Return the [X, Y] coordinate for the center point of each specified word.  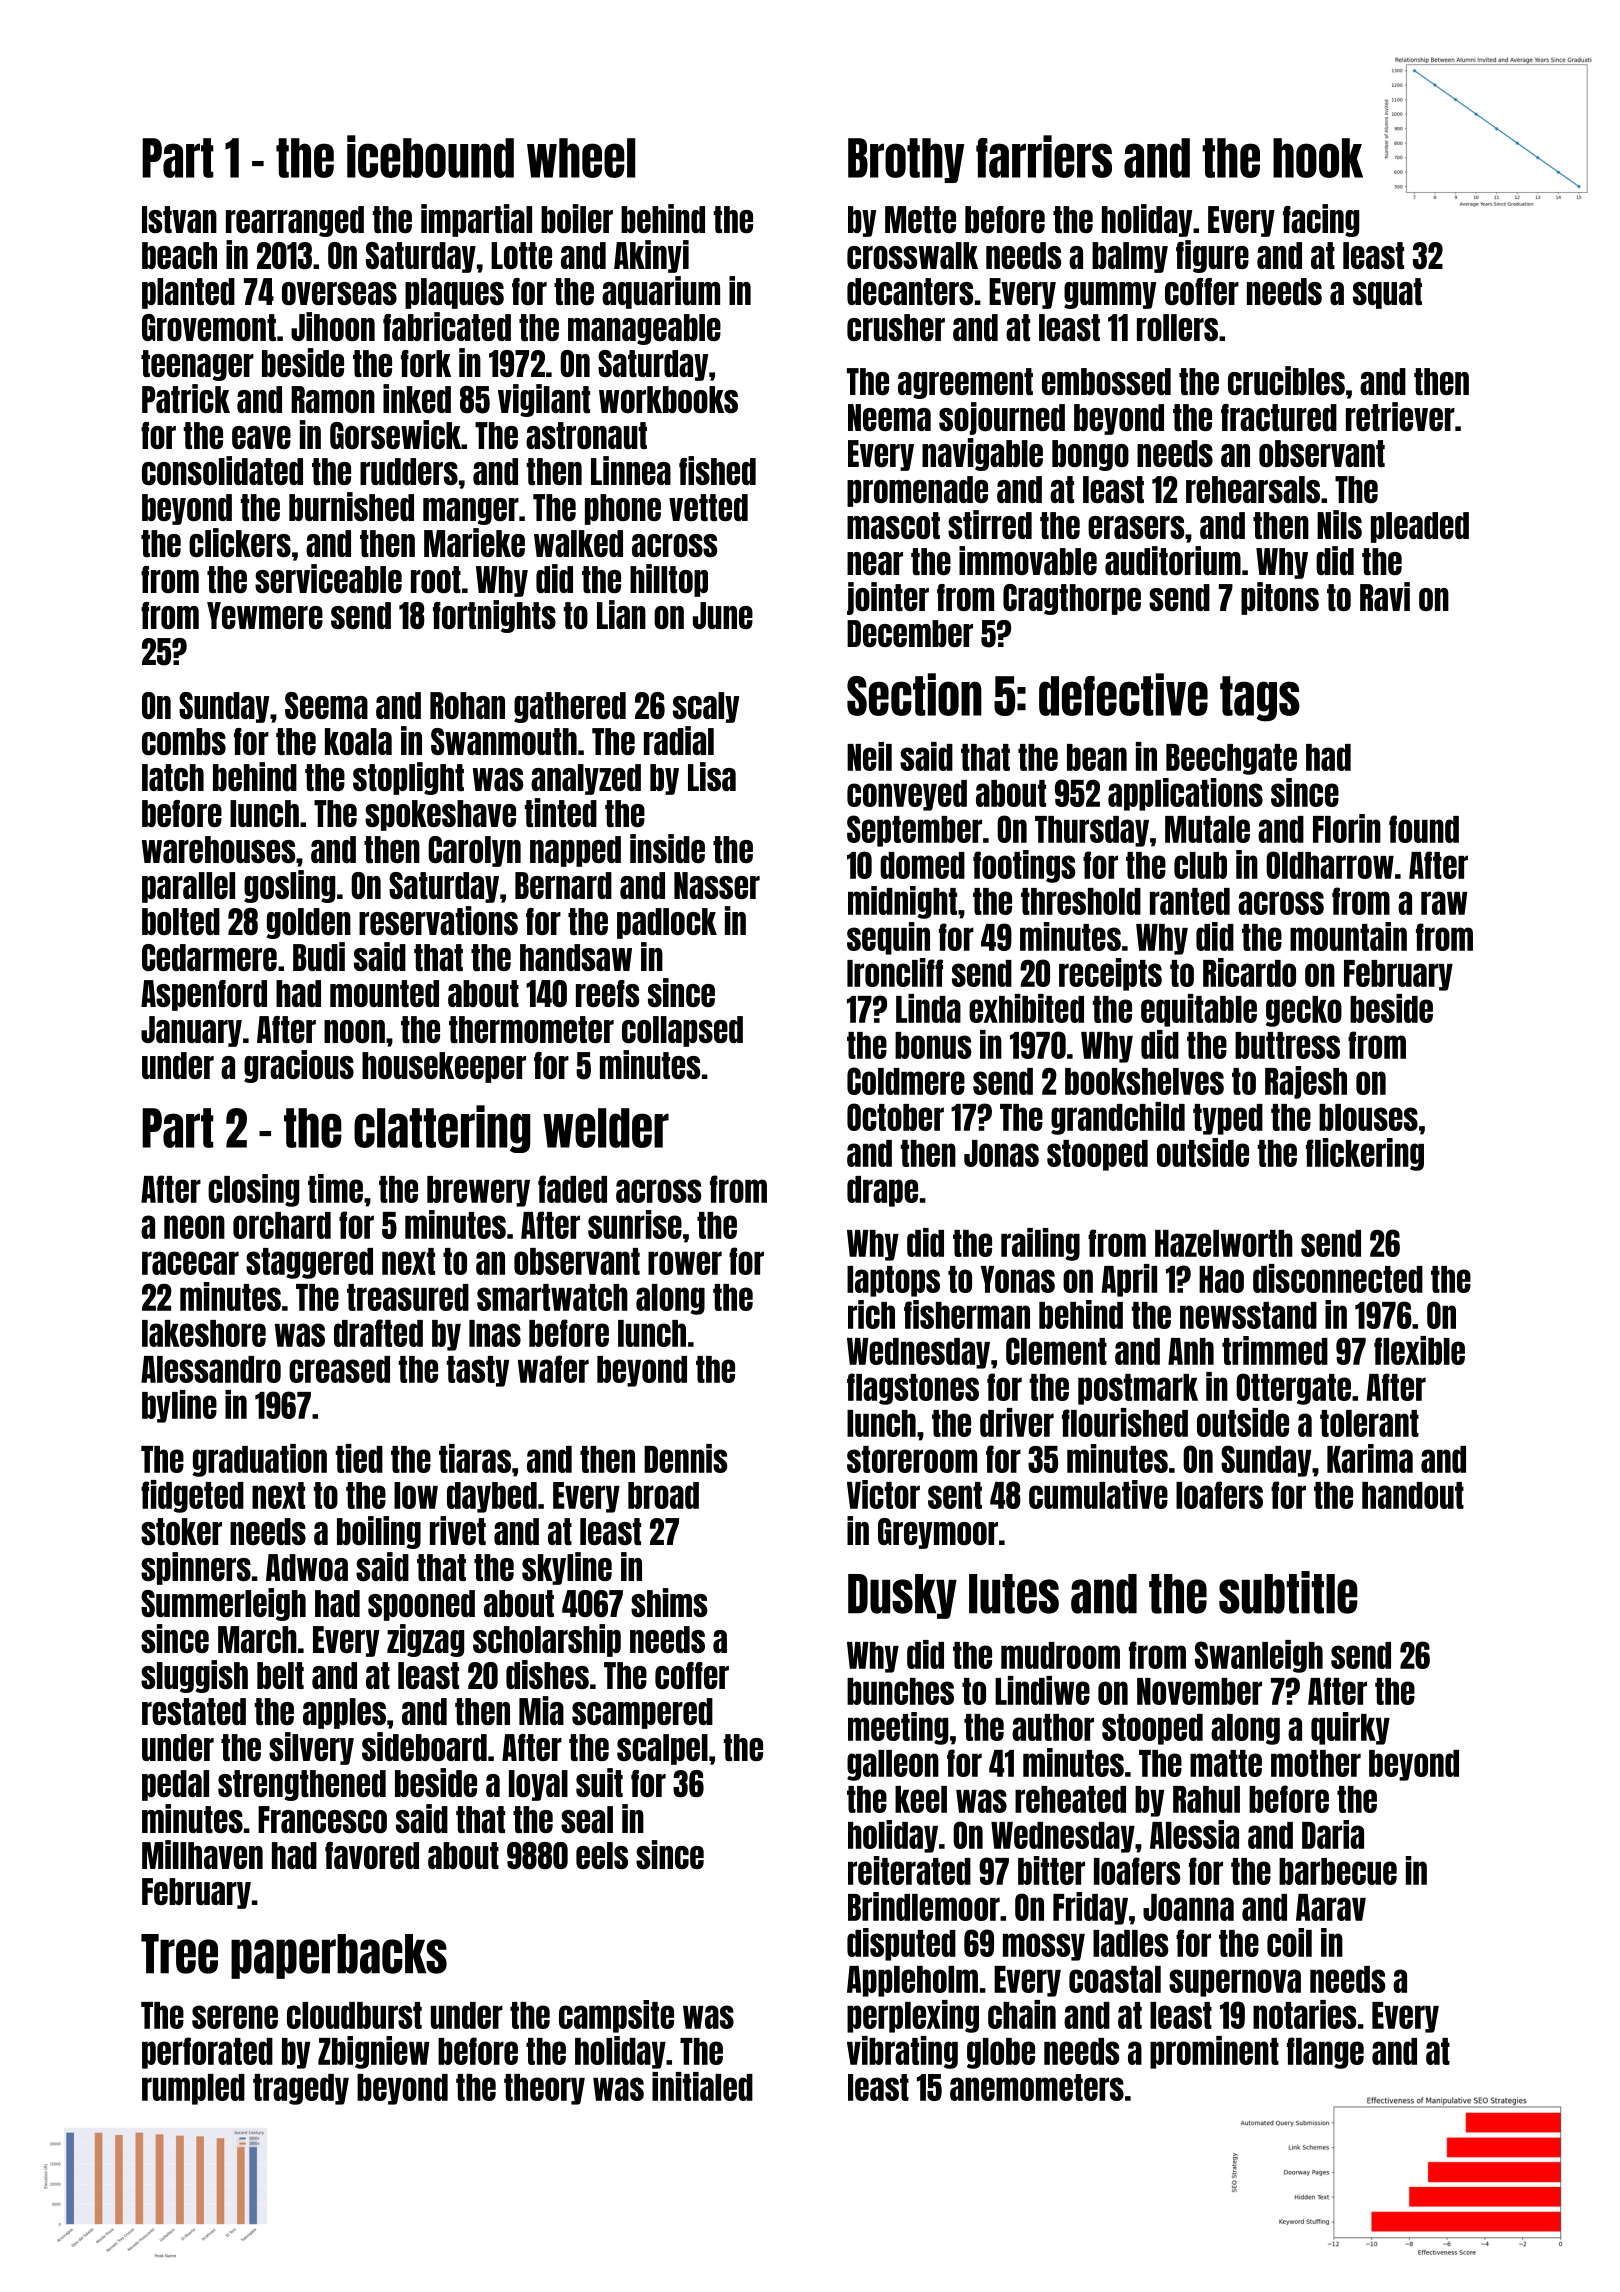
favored [372, 1855]
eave [261, 437]
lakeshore [204, 1333]
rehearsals [1253, 489]
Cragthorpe [1072, 599]
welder [606, 1128]
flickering [1365, 1154]
